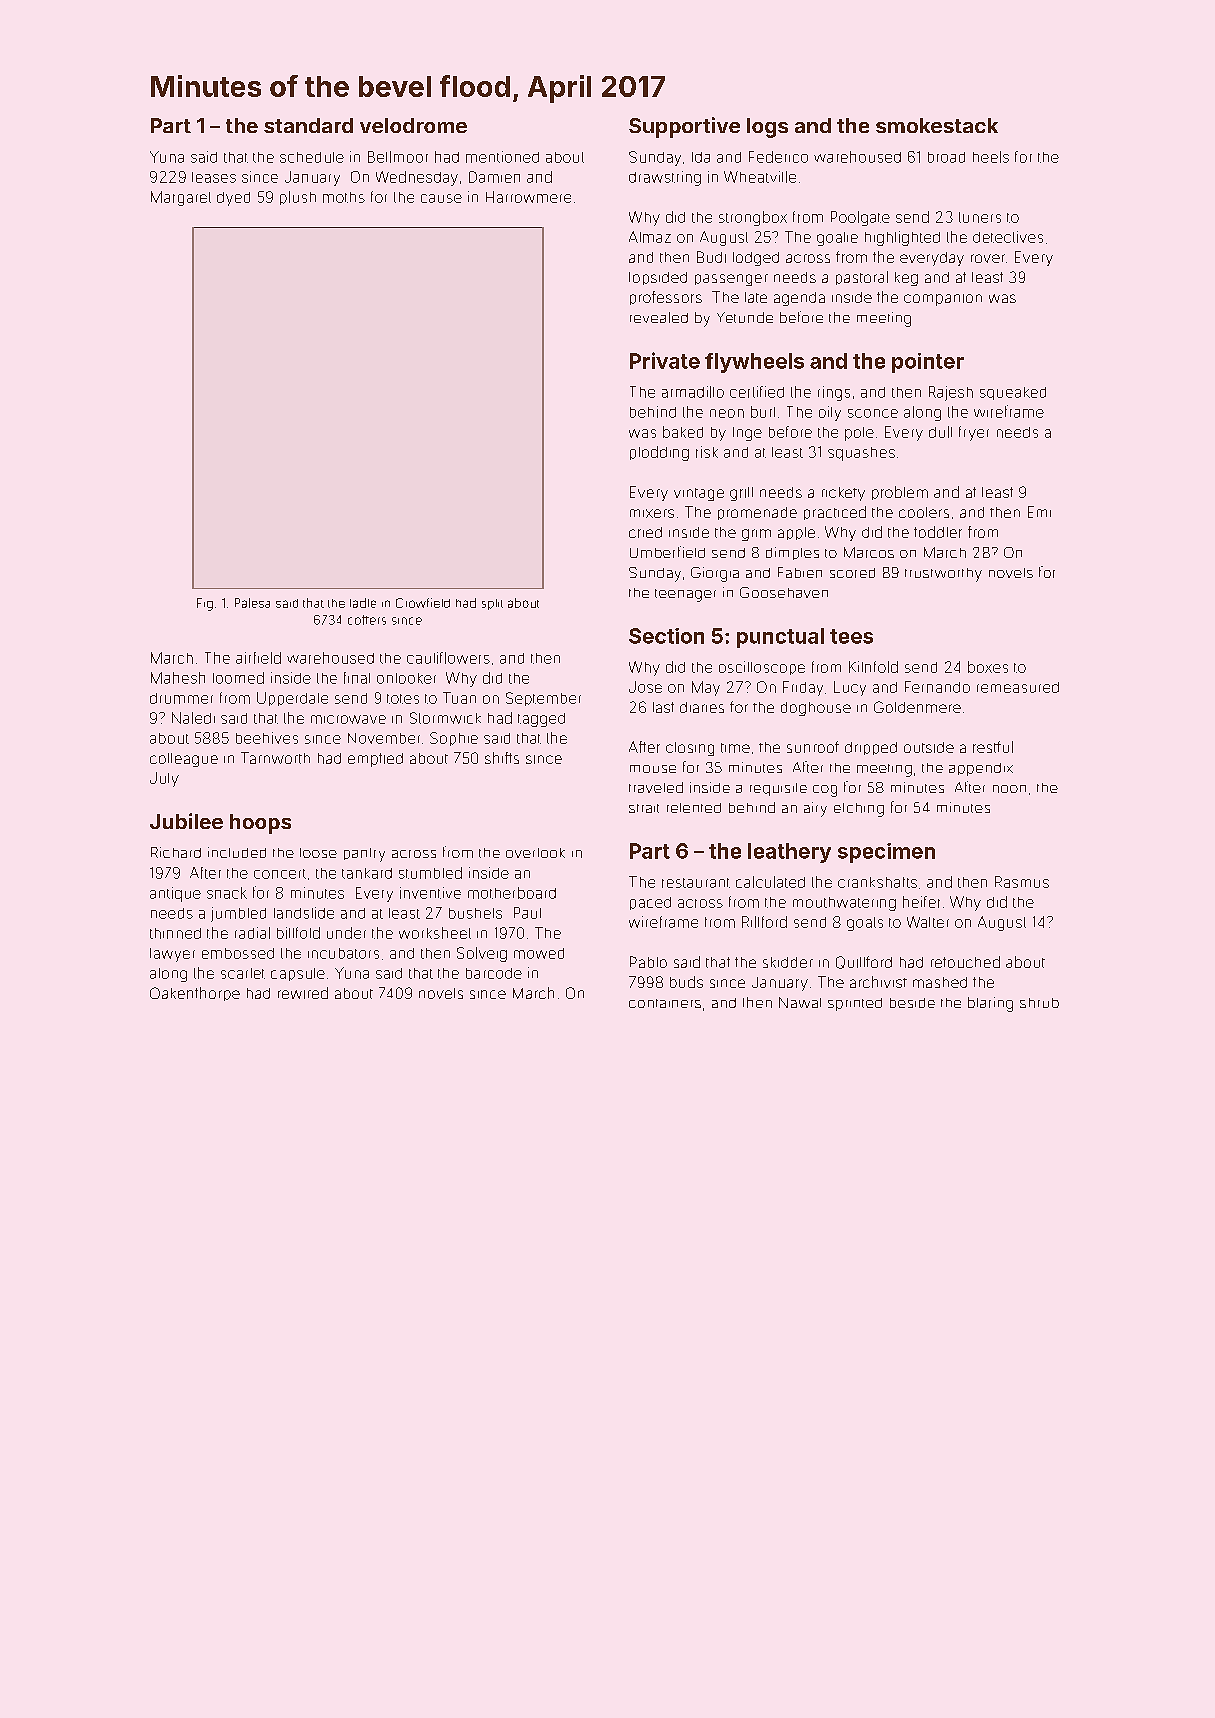 The image size is (1215, 1718). Describe the element at coordinates (780, 638) in the page. I see `punctual` at that location.
